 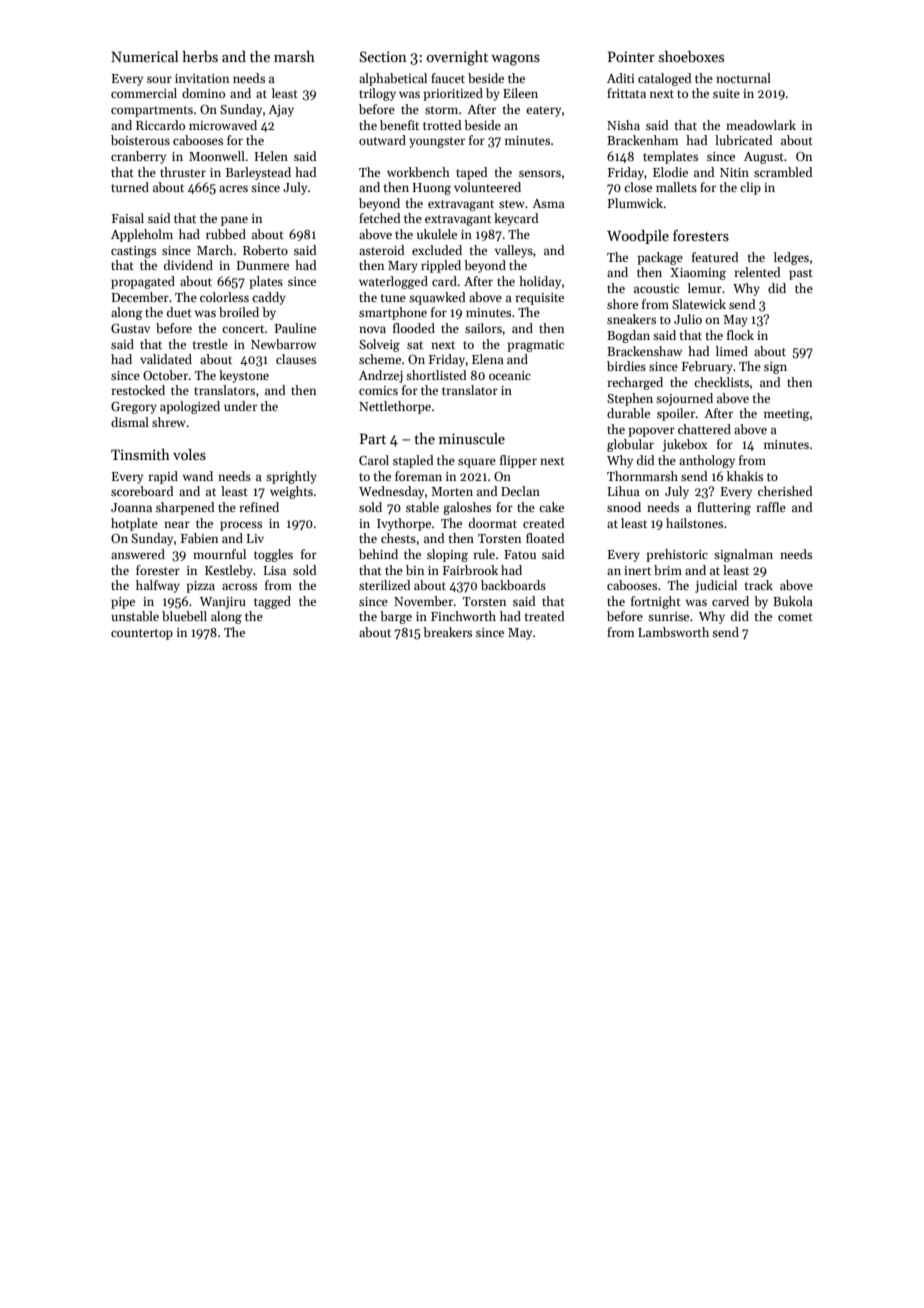 What do you see at coordinates (631, 56) in the screenshot?
I see `Pointer` at bounding box center [631, 56].
